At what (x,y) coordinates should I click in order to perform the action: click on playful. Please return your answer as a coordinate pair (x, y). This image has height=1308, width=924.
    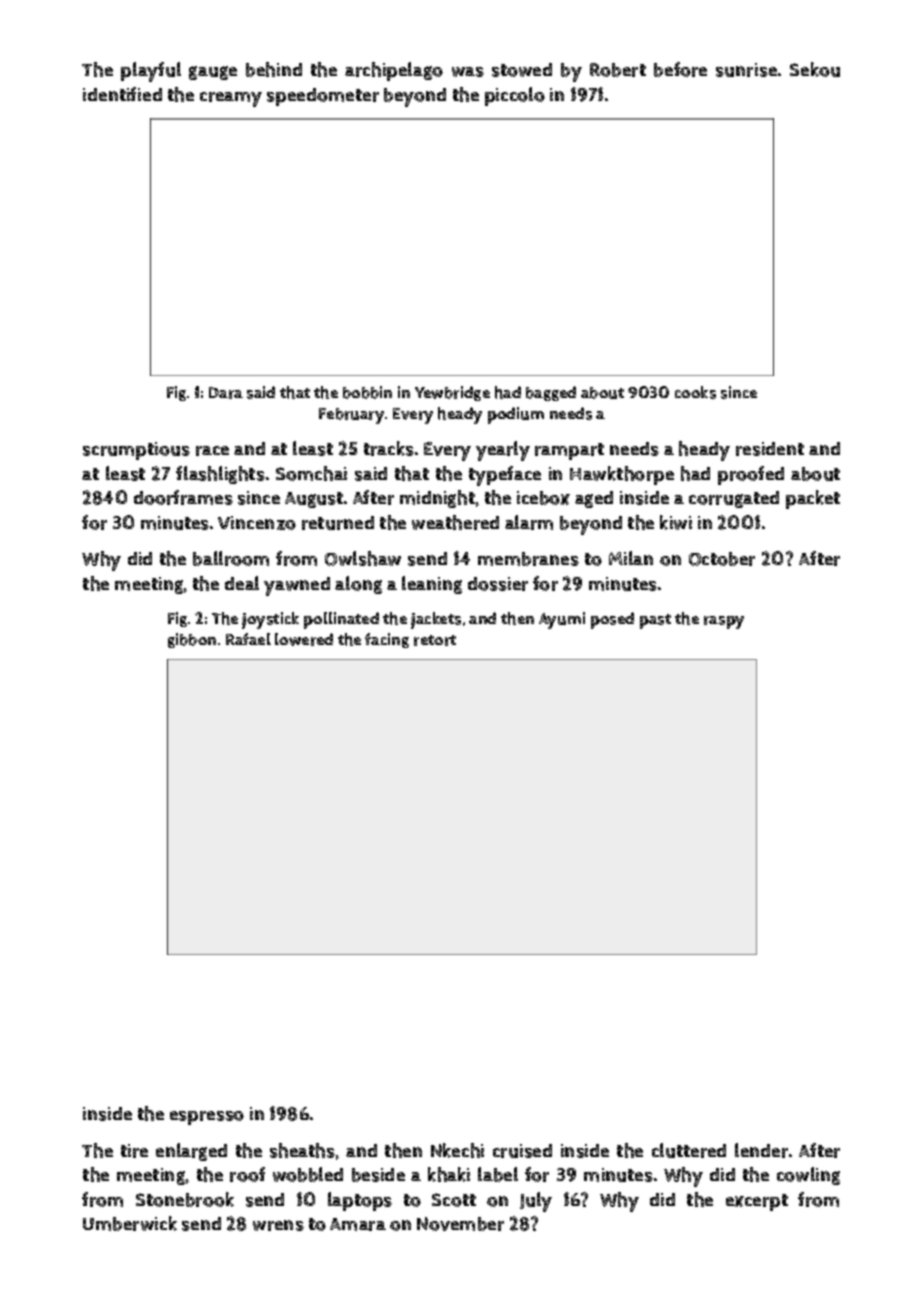
    Looking at the image, I should click on (151, 72).
